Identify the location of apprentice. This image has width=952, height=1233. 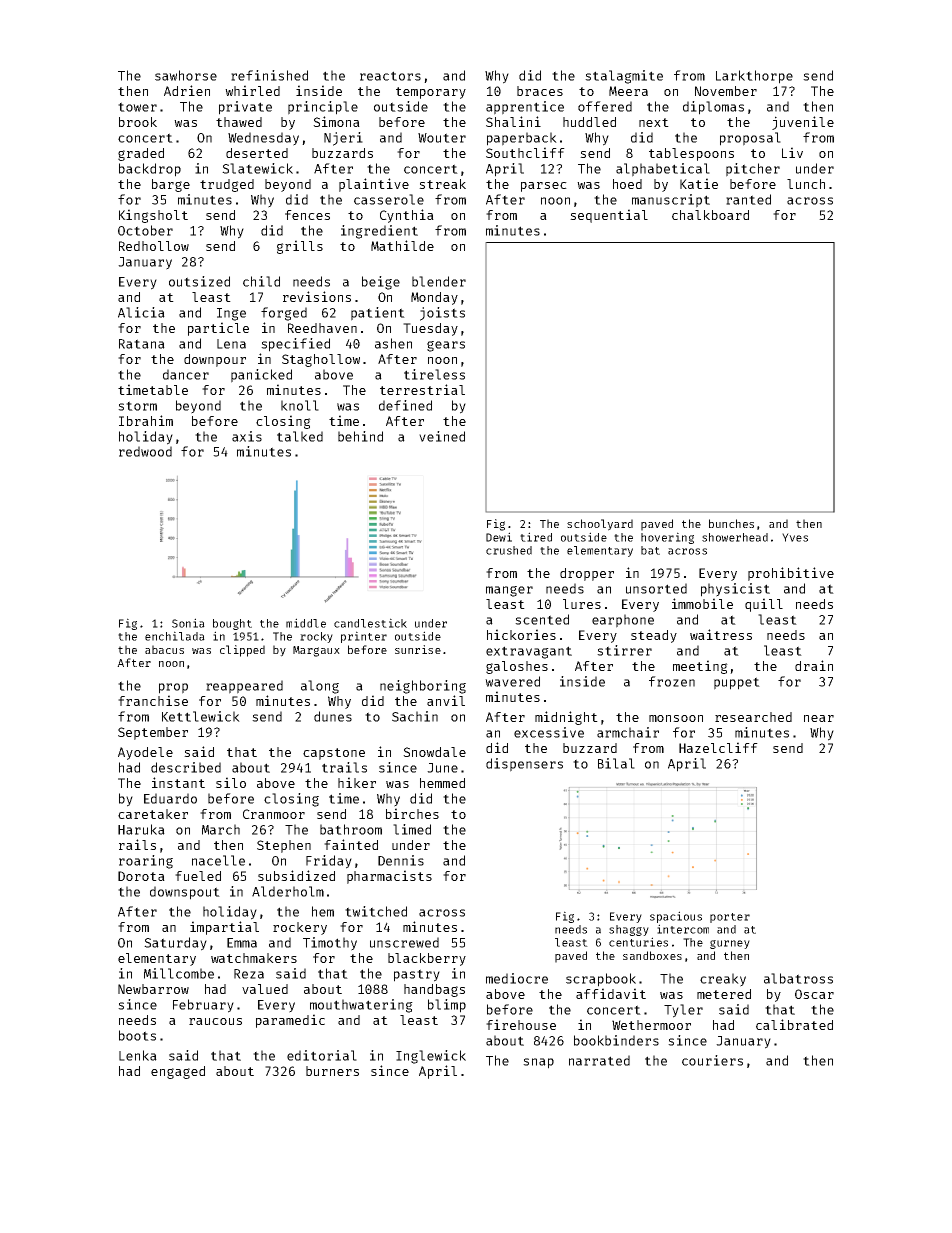
(525, 108).
